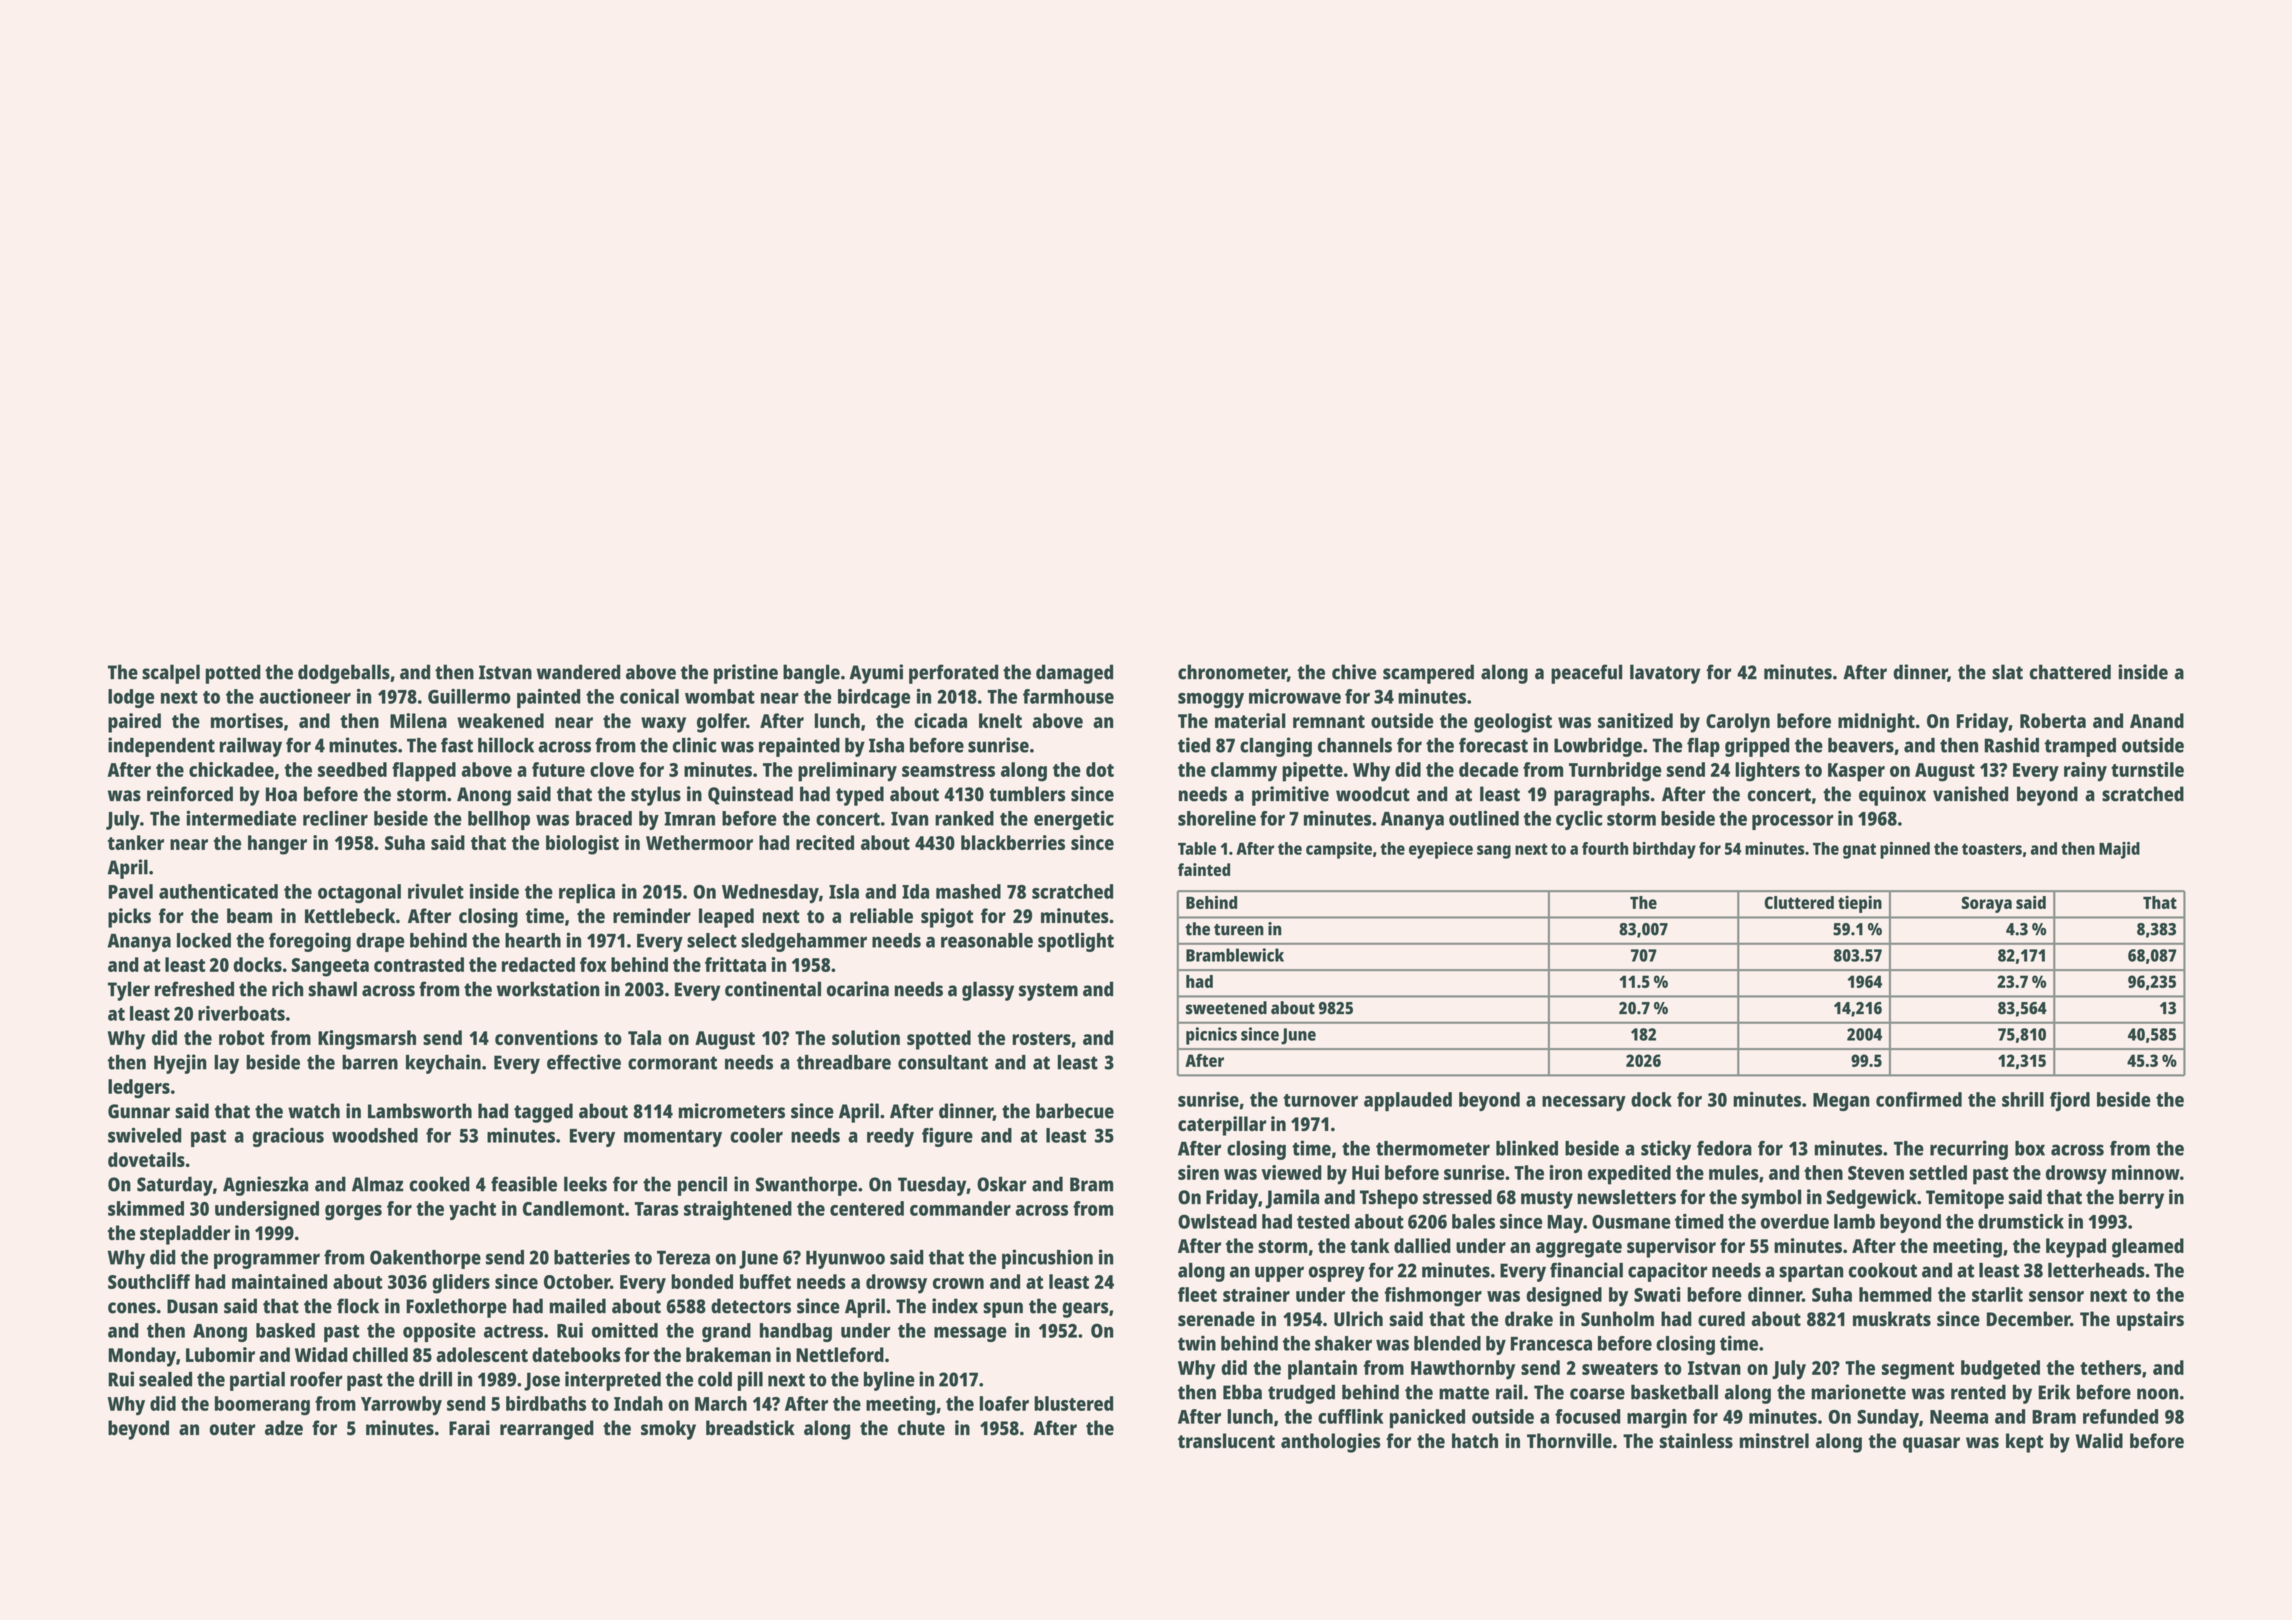 The image size is (2292, 1620). Describe the element at coordinates (305, 696) in the screenshot. I see `auctioneer` at that location.
